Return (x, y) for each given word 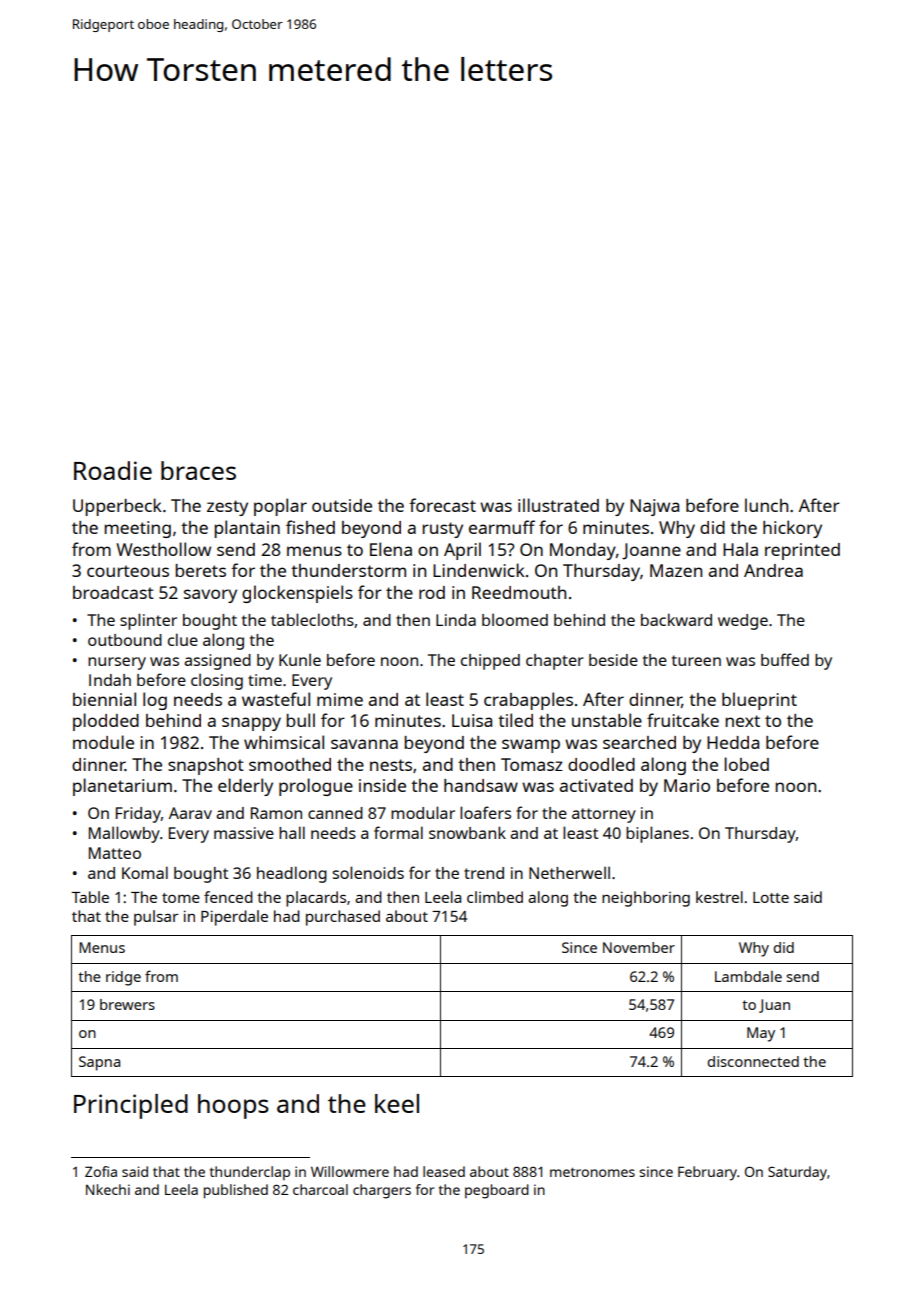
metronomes (592, 1172)
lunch (766, 505)
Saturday (797, 1173)
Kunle (300, 659)
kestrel (719, 897)
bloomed (515, 619)
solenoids (368, 872)
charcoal (320, 1189)
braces (198, 470)
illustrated (558, 505)
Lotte (771, 897)
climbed (495, 897)
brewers (127, 1004)
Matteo (115, 853)
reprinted (802, 551)
